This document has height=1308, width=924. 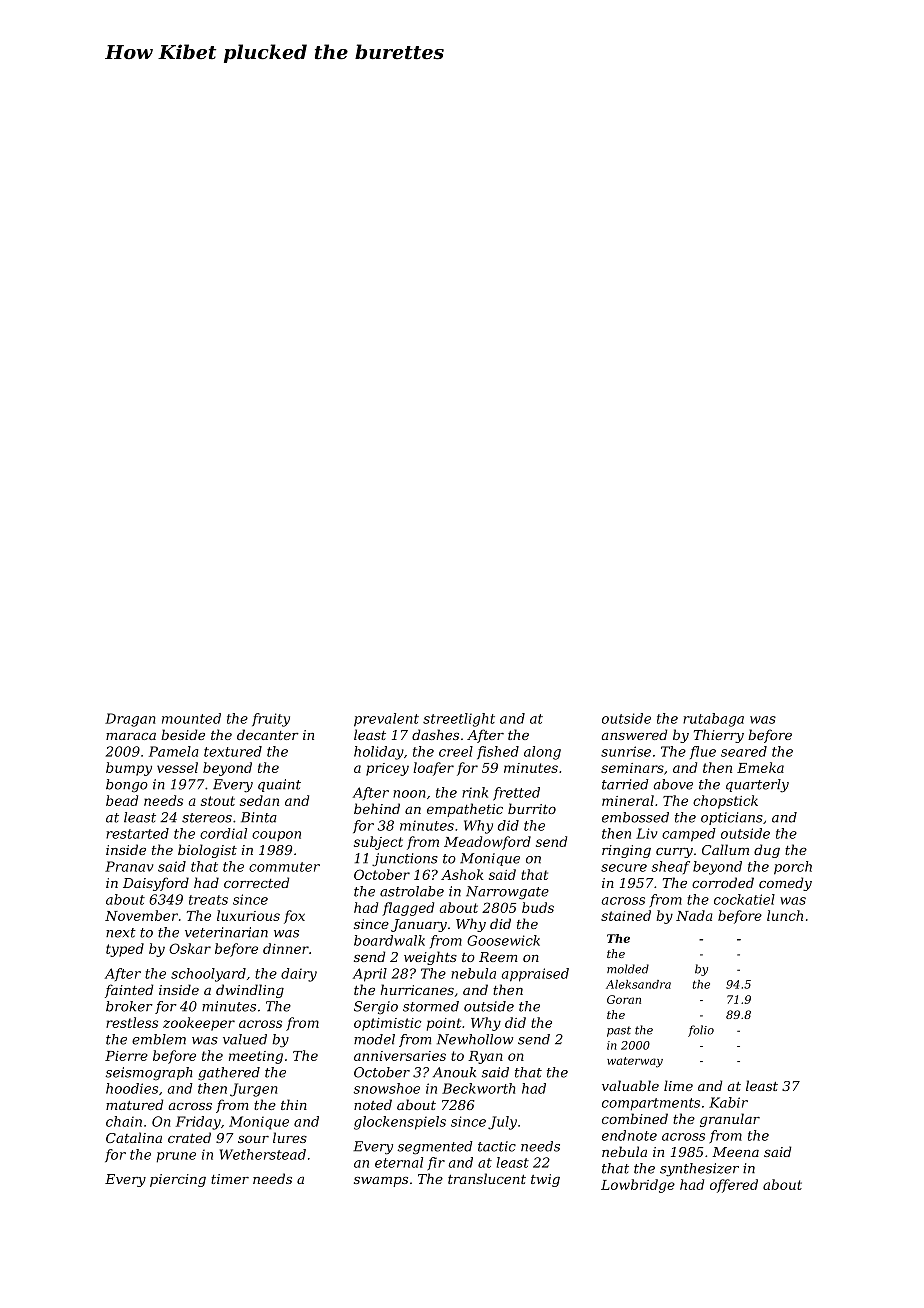 I want to click on granular, so click(x=730, y=1120).
